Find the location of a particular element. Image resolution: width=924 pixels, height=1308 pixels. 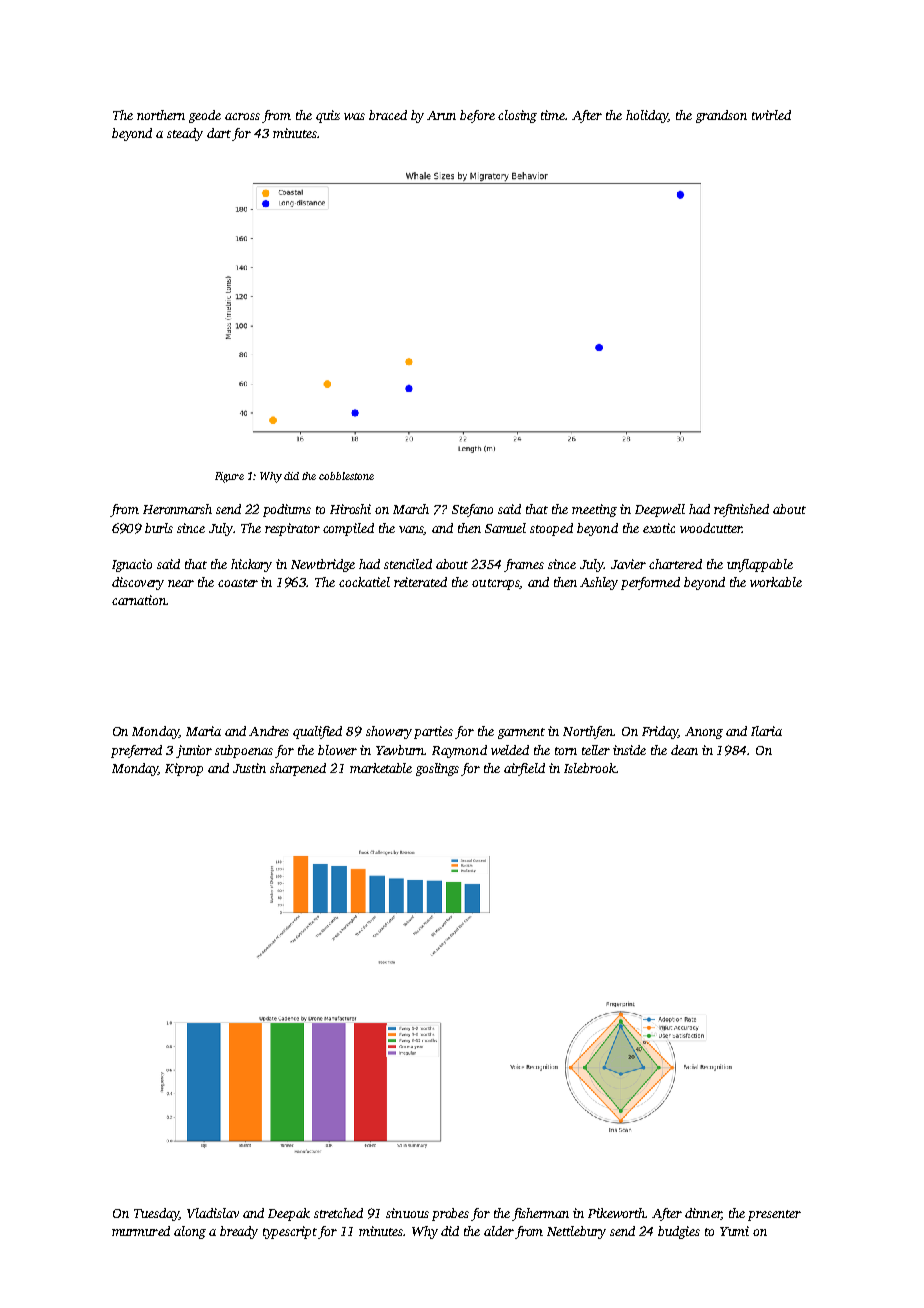

murmured is located at coordinates (141, 1231).
